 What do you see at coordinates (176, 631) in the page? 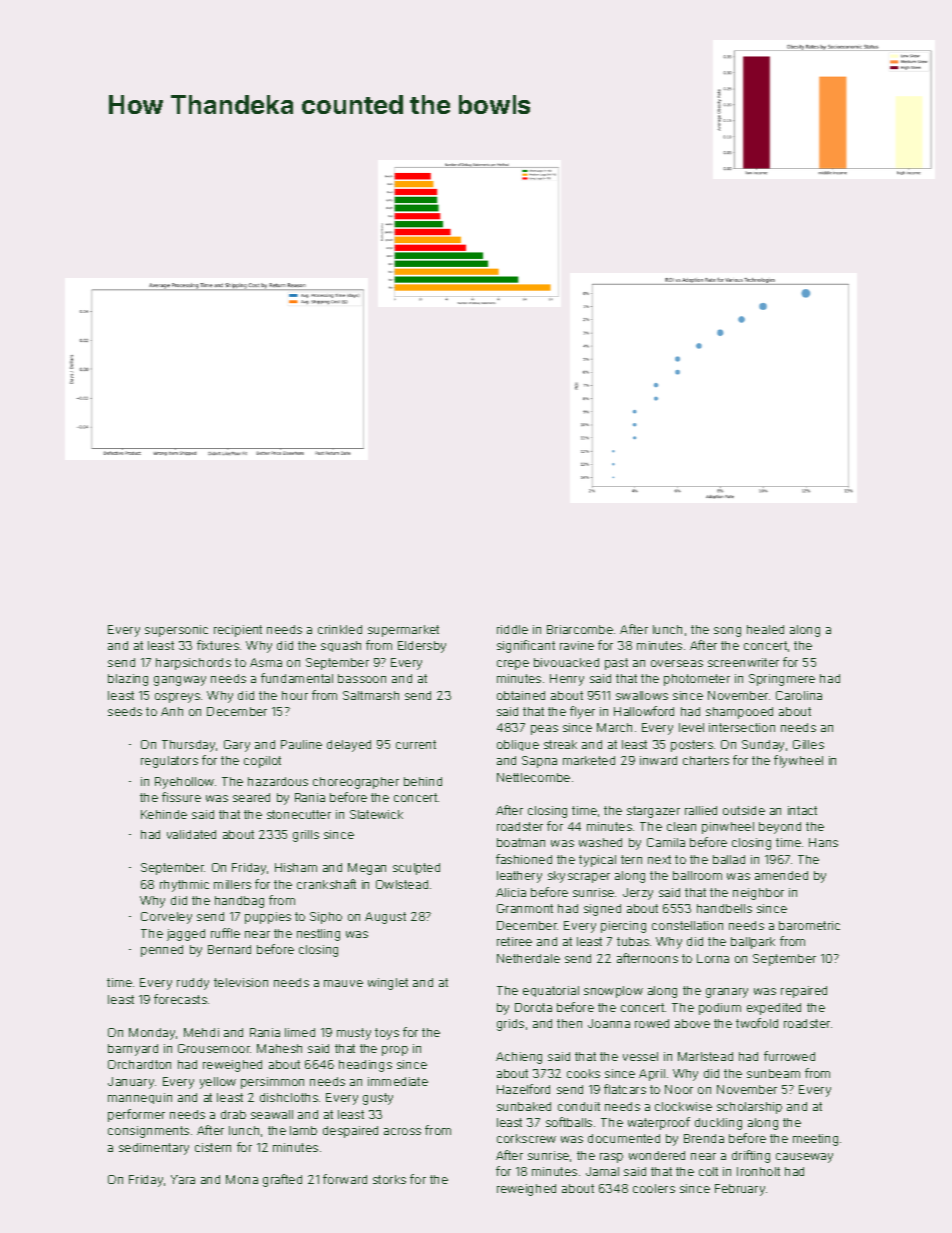
I see `supersonic` at bounding box center [176, 631].
